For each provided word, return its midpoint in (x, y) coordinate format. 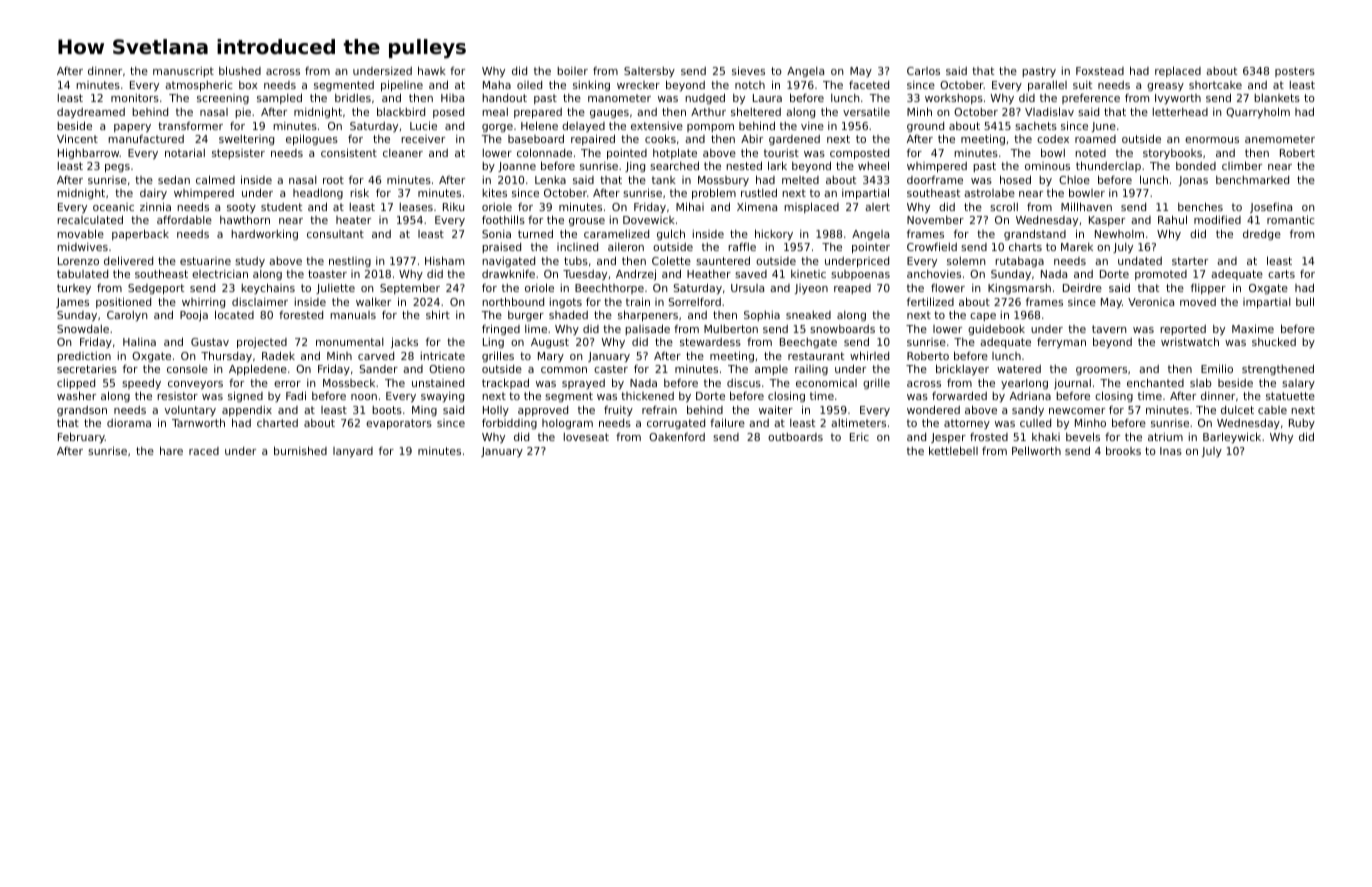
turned (535, 233)
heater (353, 220)
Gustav (210, 342)
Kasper (1107, 221)
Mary (551, 357)
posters (1295, 72)
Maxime (1253, 328)
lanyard (353, 452)
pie (243, 113)
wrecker (638, 85)
